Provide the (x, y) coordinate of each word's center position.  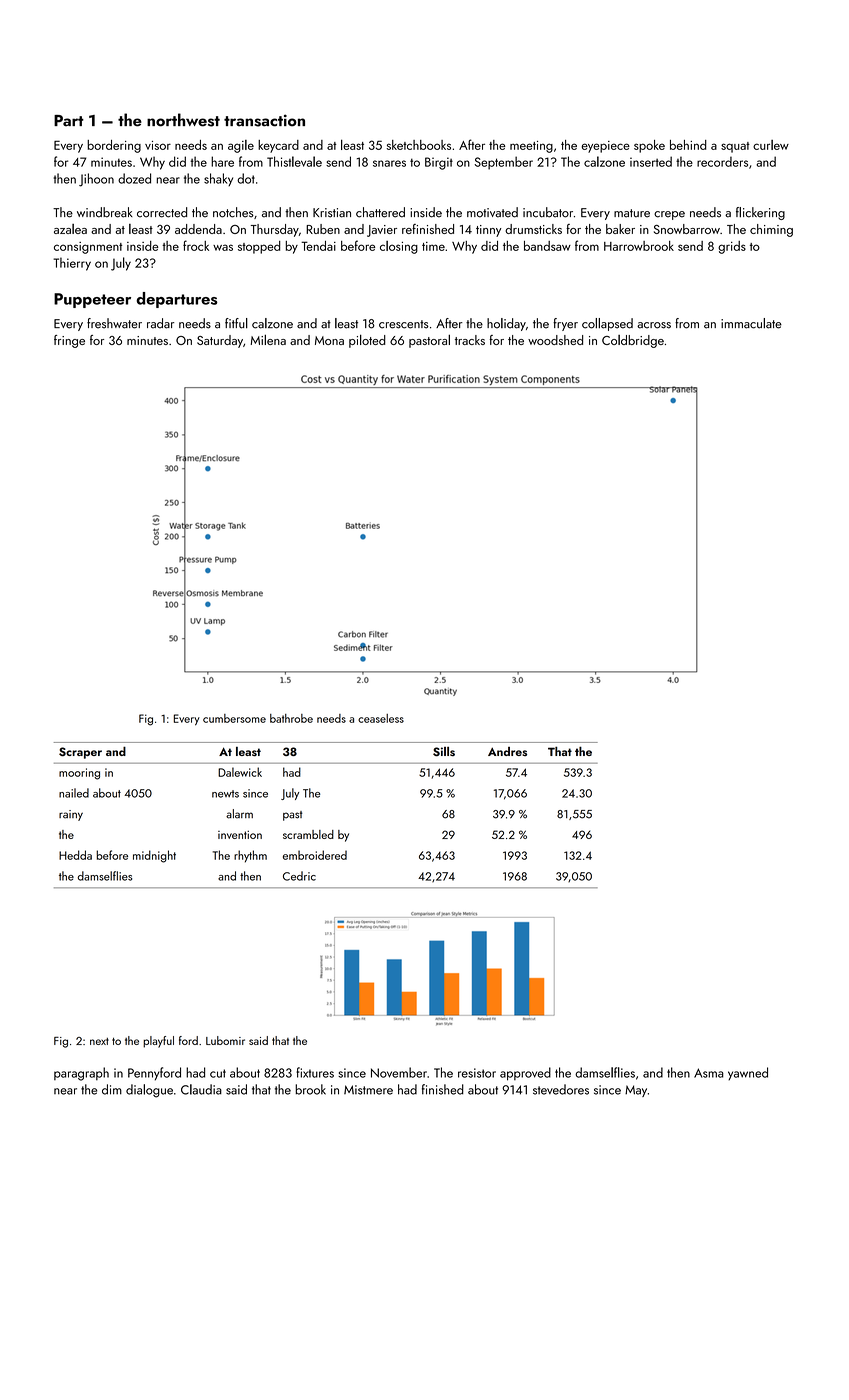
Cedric (299, 876)
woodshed (555, 340)
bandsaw (547, 246)
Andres (507, 751)
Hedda (75, 855)
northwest (183, 120)
